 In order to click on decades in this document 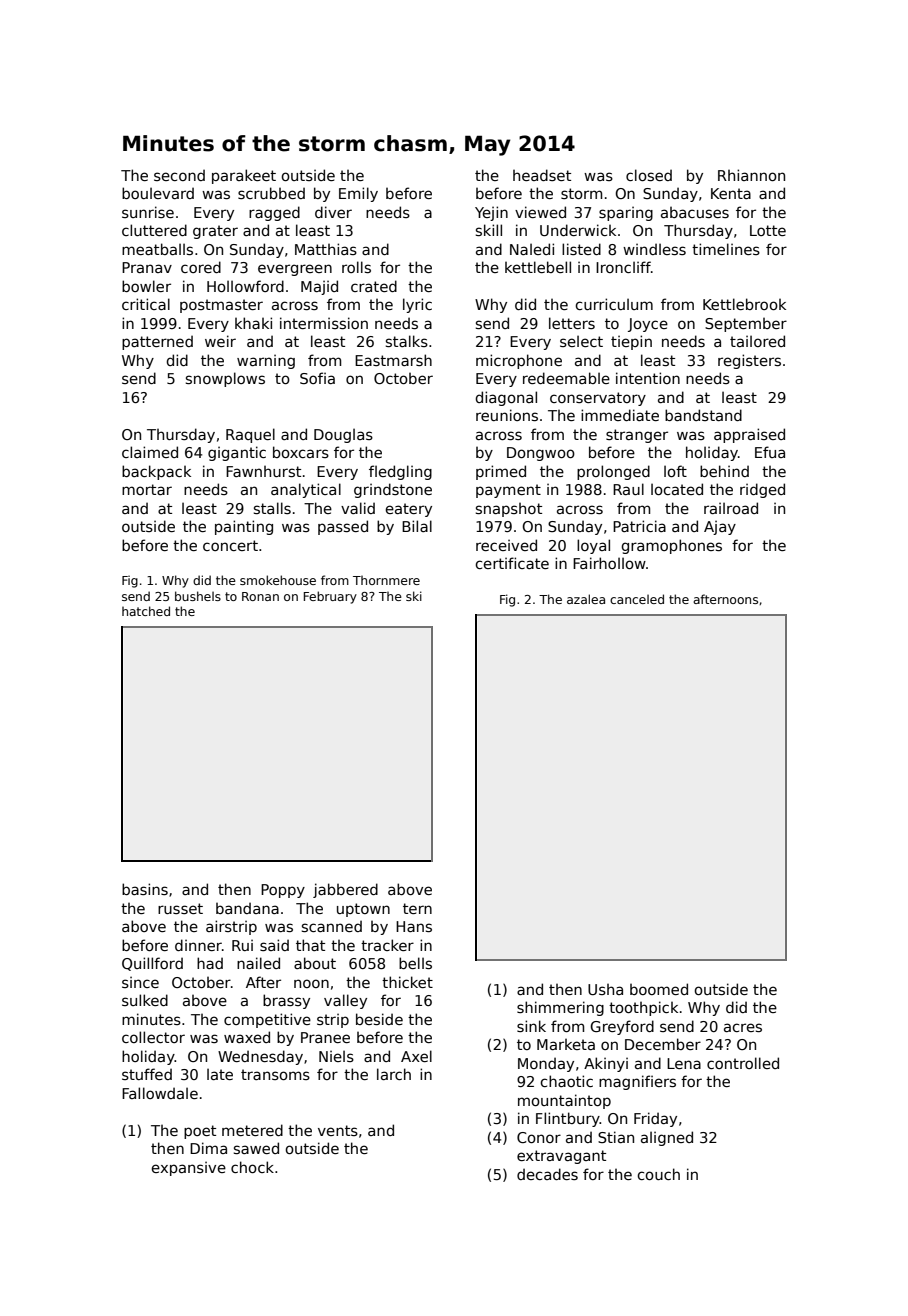, I will do `click(547, 1174)`.
